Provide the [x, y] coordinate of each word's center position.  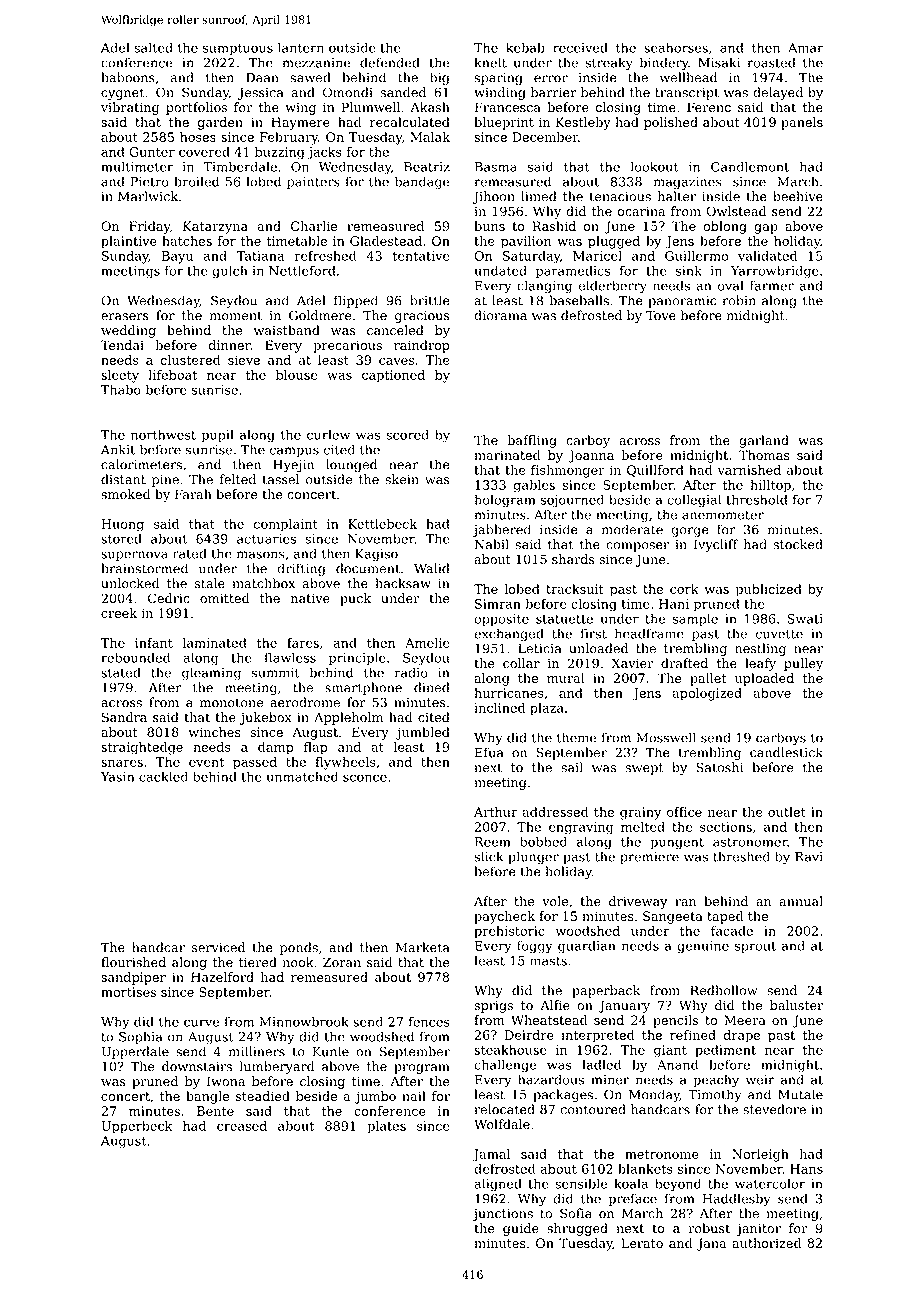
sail [572, 767]
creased [242, 1126]
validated [767, 256]
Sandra [124, 717]
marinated [507, 455]
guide [521, 1229]
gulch [230, 272]
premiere [649, 858]
